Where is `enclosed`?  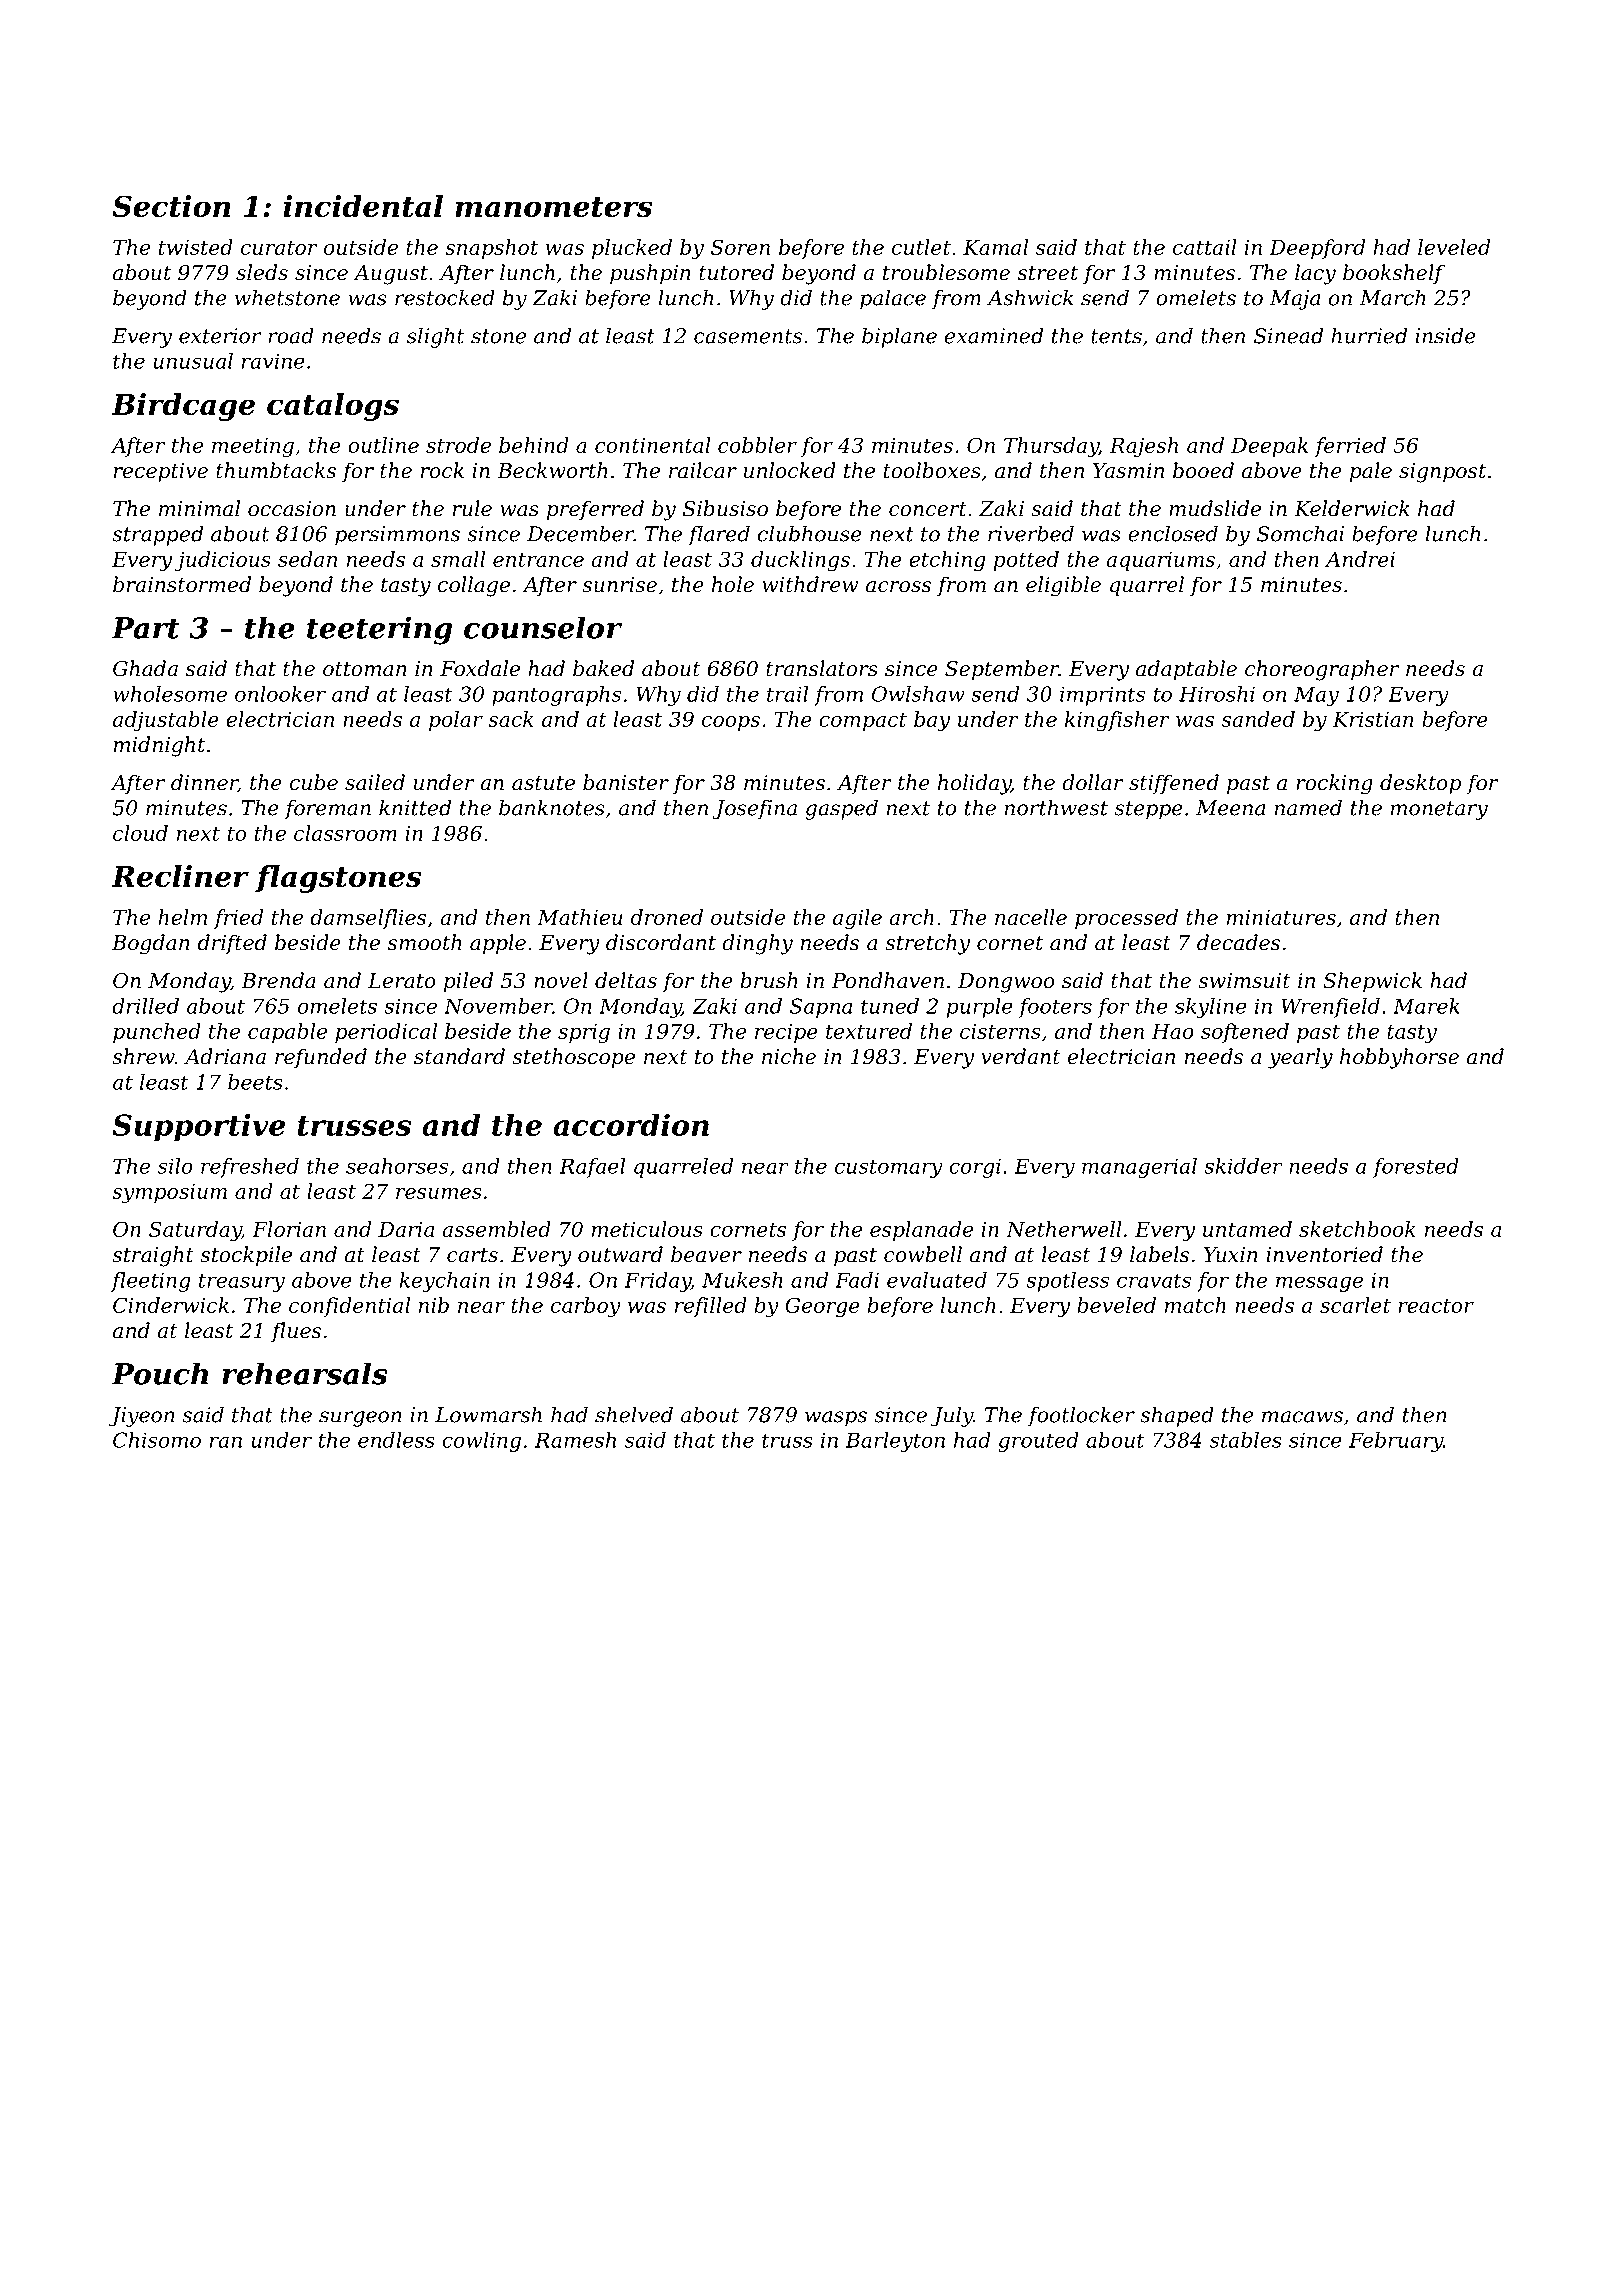 enclosed is located at coordinates (1173, 533).
